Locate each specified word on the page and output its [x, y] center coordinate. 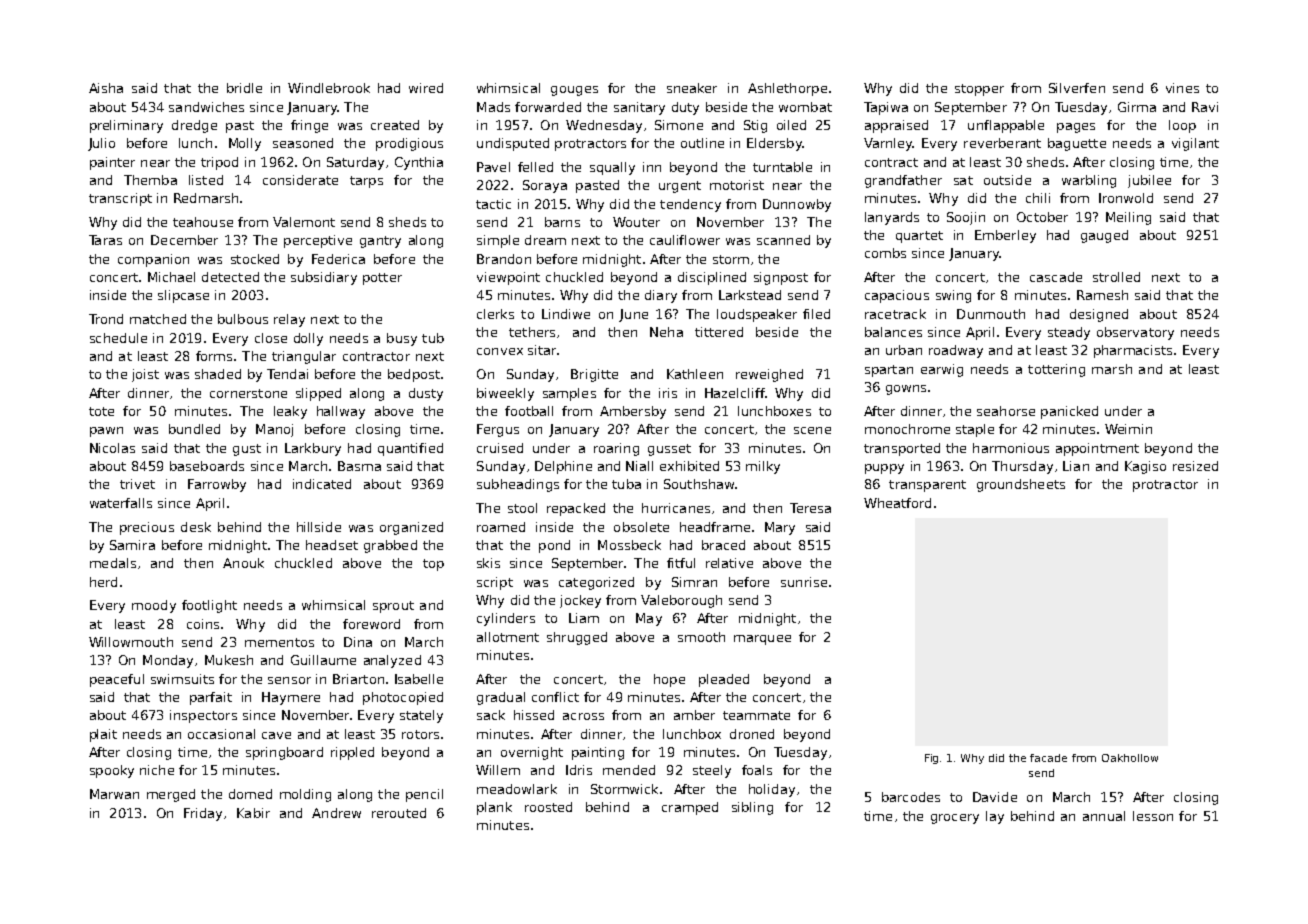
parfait [211, 698]
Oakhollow [1130, 758]
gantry [380, 242]
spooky [112, 771]
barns [562, 222]
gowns [906, 390]
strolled [1116, 277]
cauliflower [685, 240]
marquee [762, 640]
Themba [150, 180]
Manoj [274, 430]
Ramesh [1102, 295]
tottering [1056, 370]
